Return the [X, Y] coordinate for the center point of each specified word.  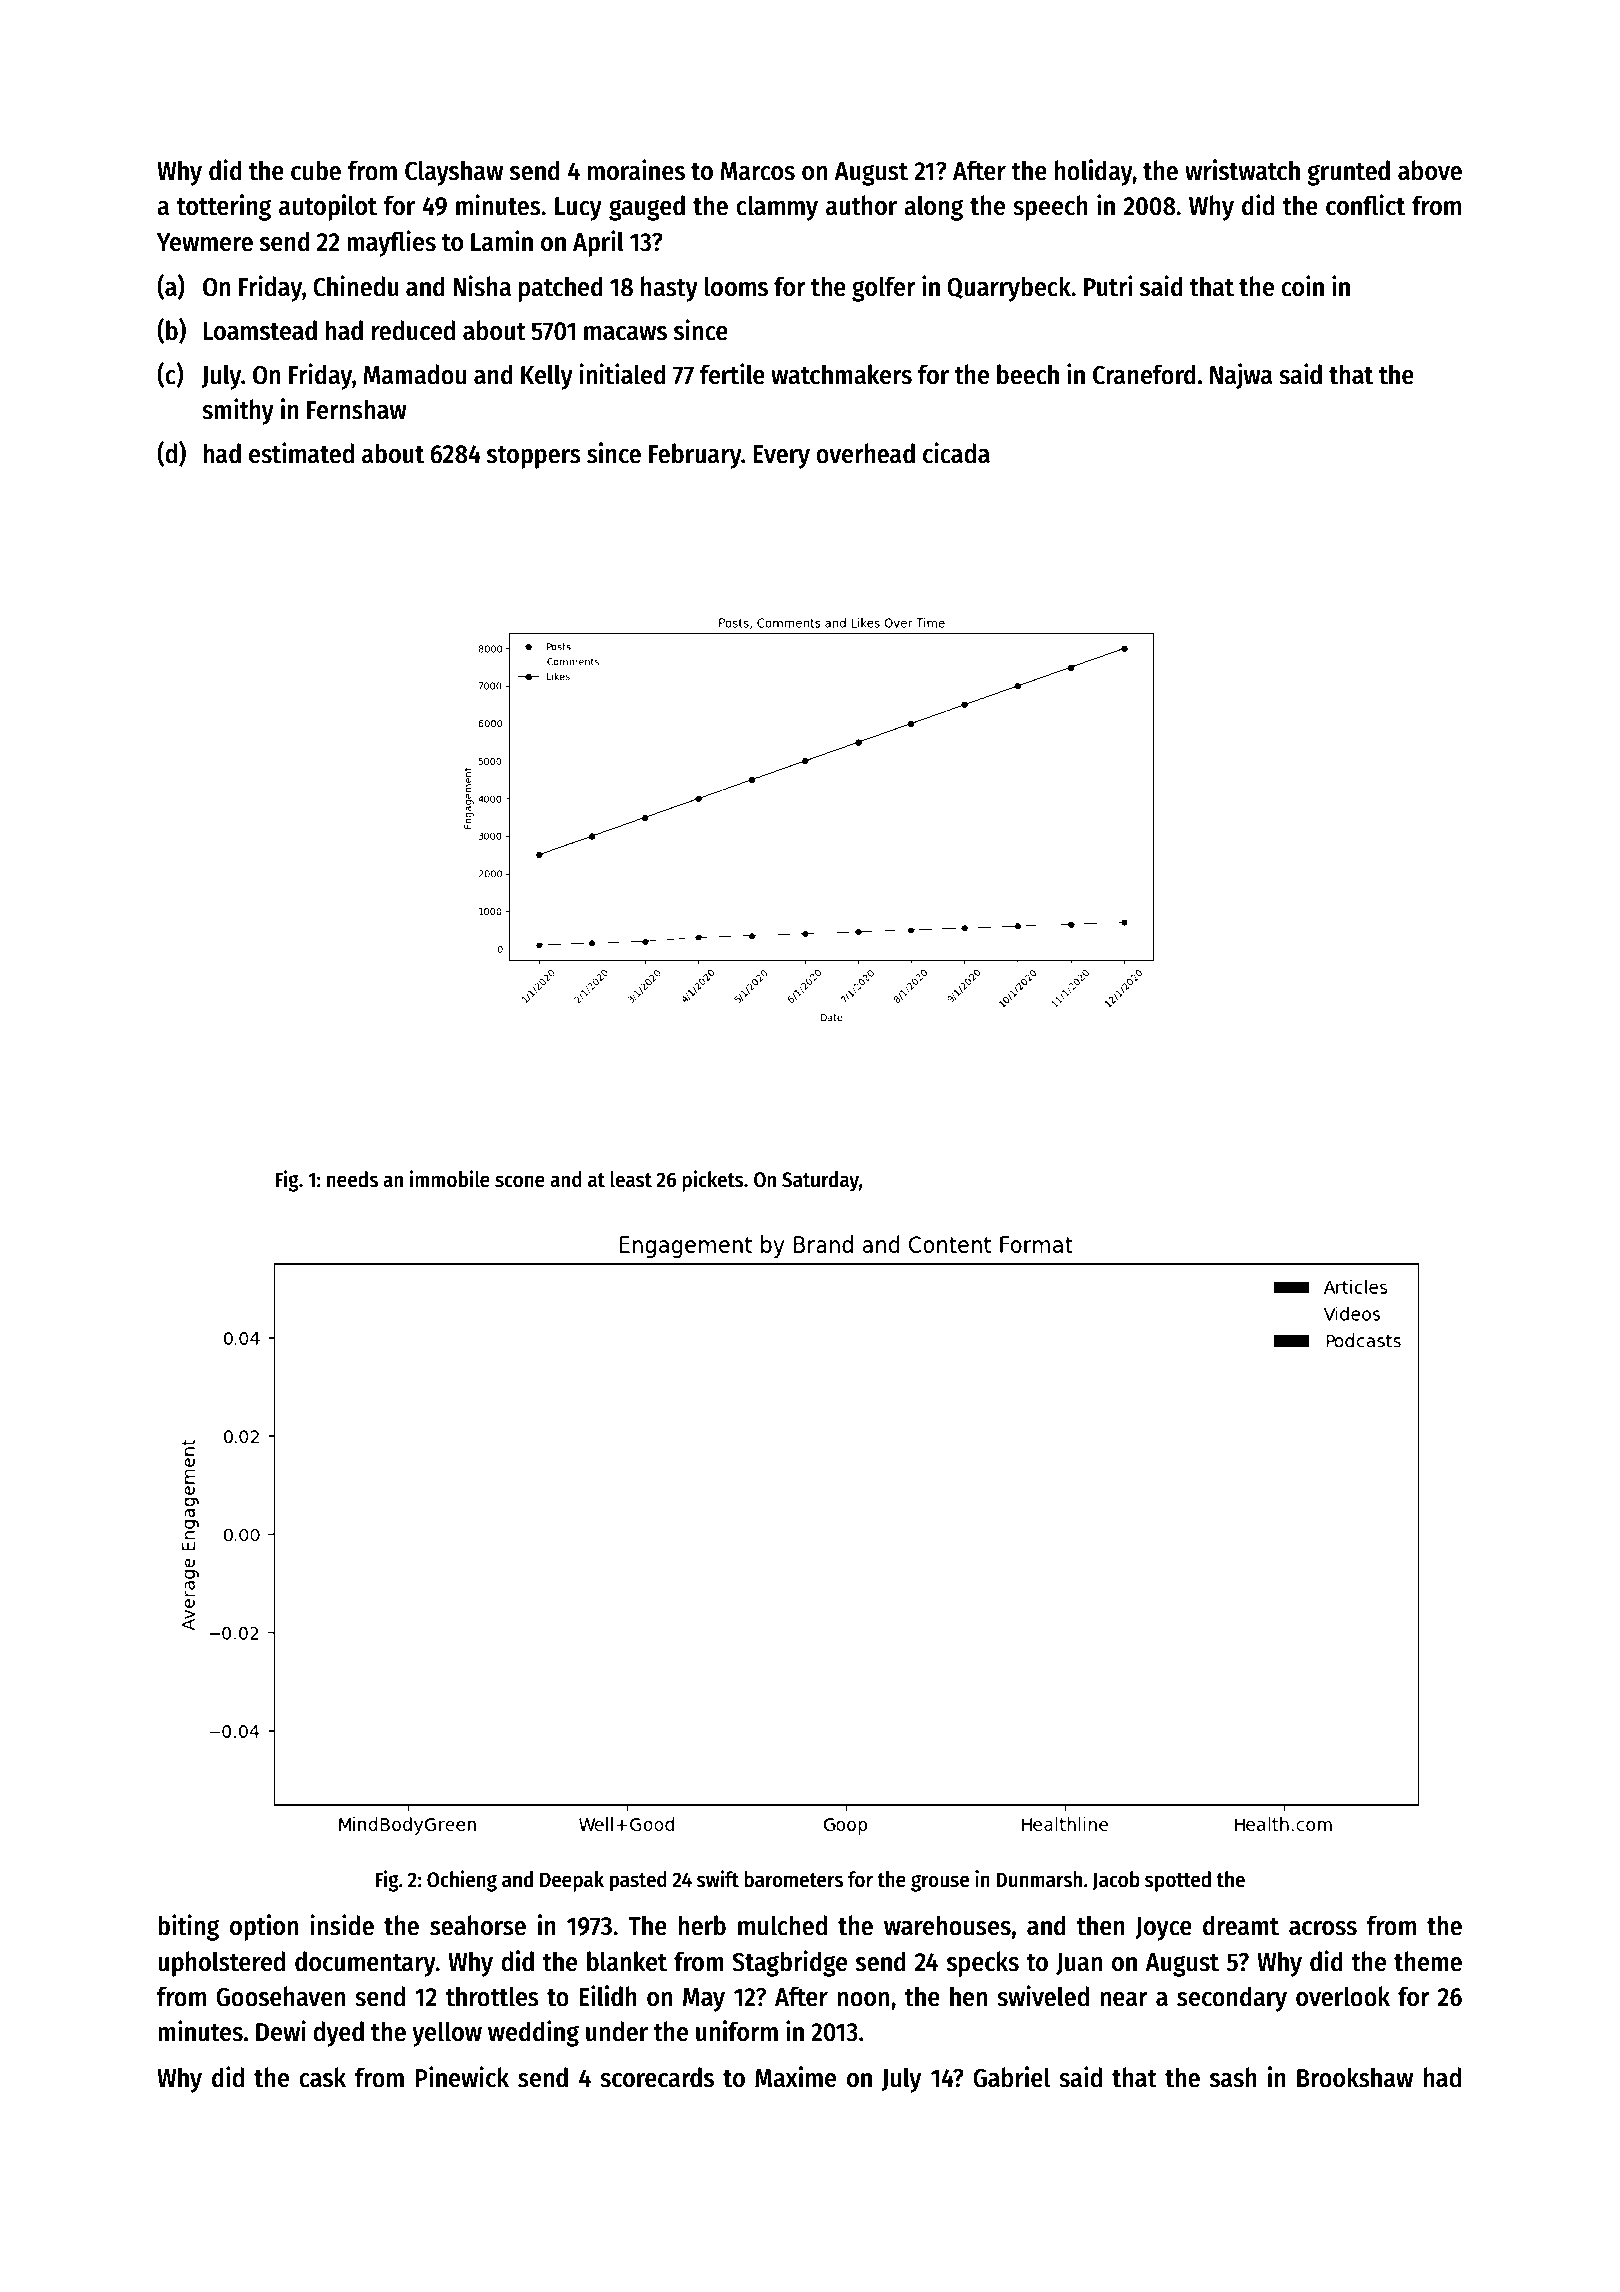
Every [781, 457]
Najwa [1241, 376]
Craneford [1144, 374]
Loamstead [260, 330]
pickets [713, 1181]
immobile [450, 1179]
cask [322, 2077]
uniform [737, 2031]
